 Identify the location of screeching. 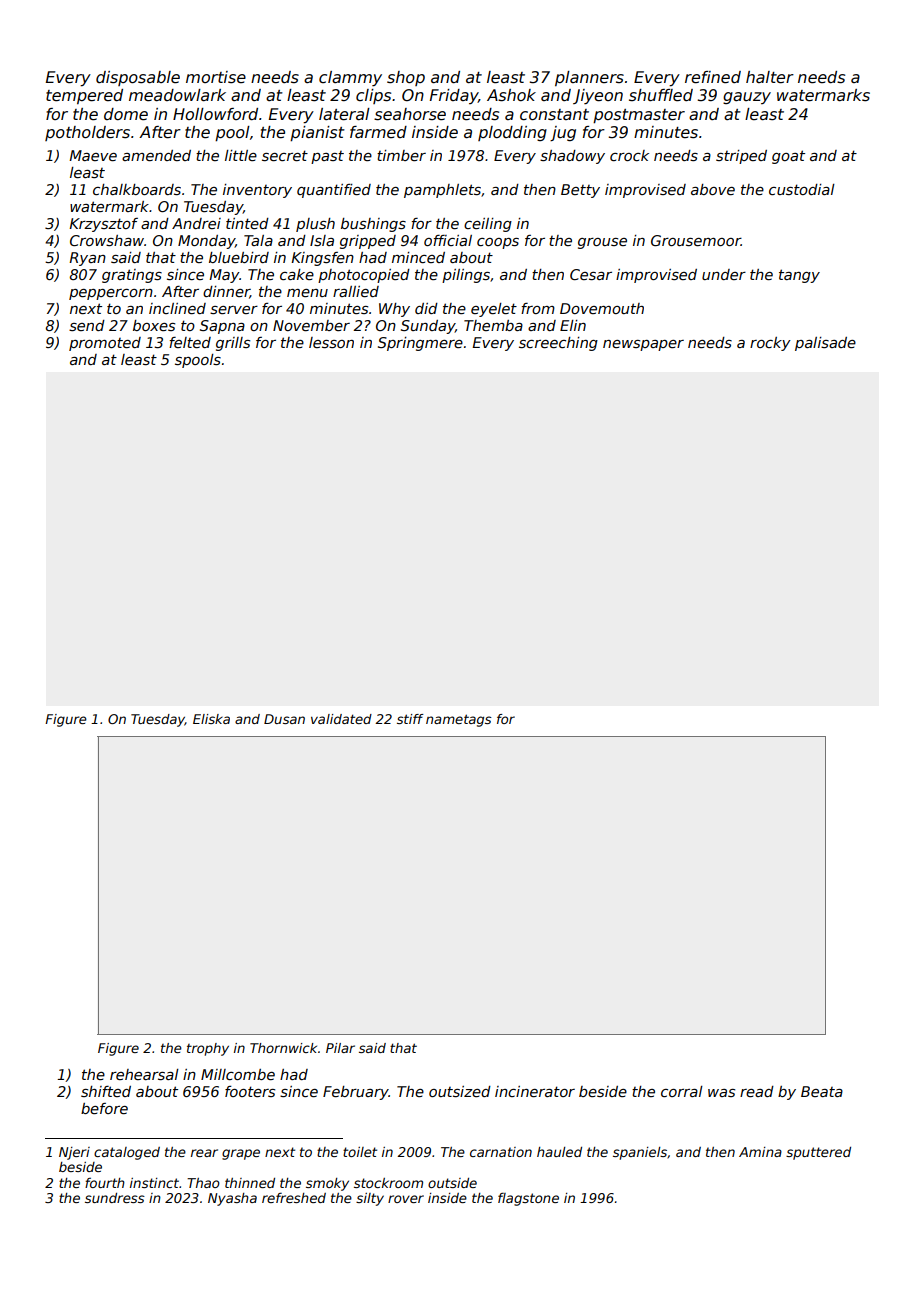
(558, 344).
